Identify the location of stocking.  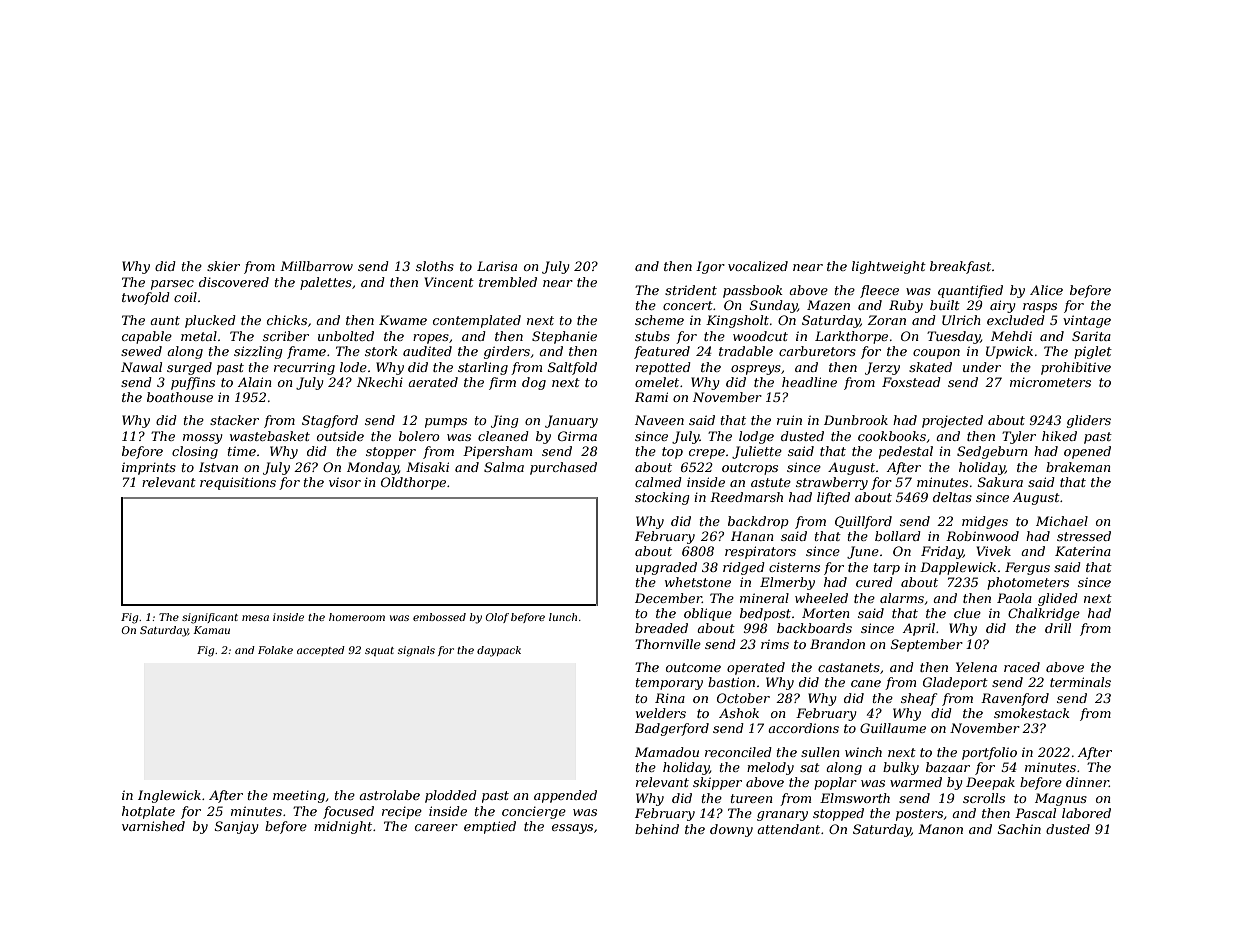
(662, 498).
